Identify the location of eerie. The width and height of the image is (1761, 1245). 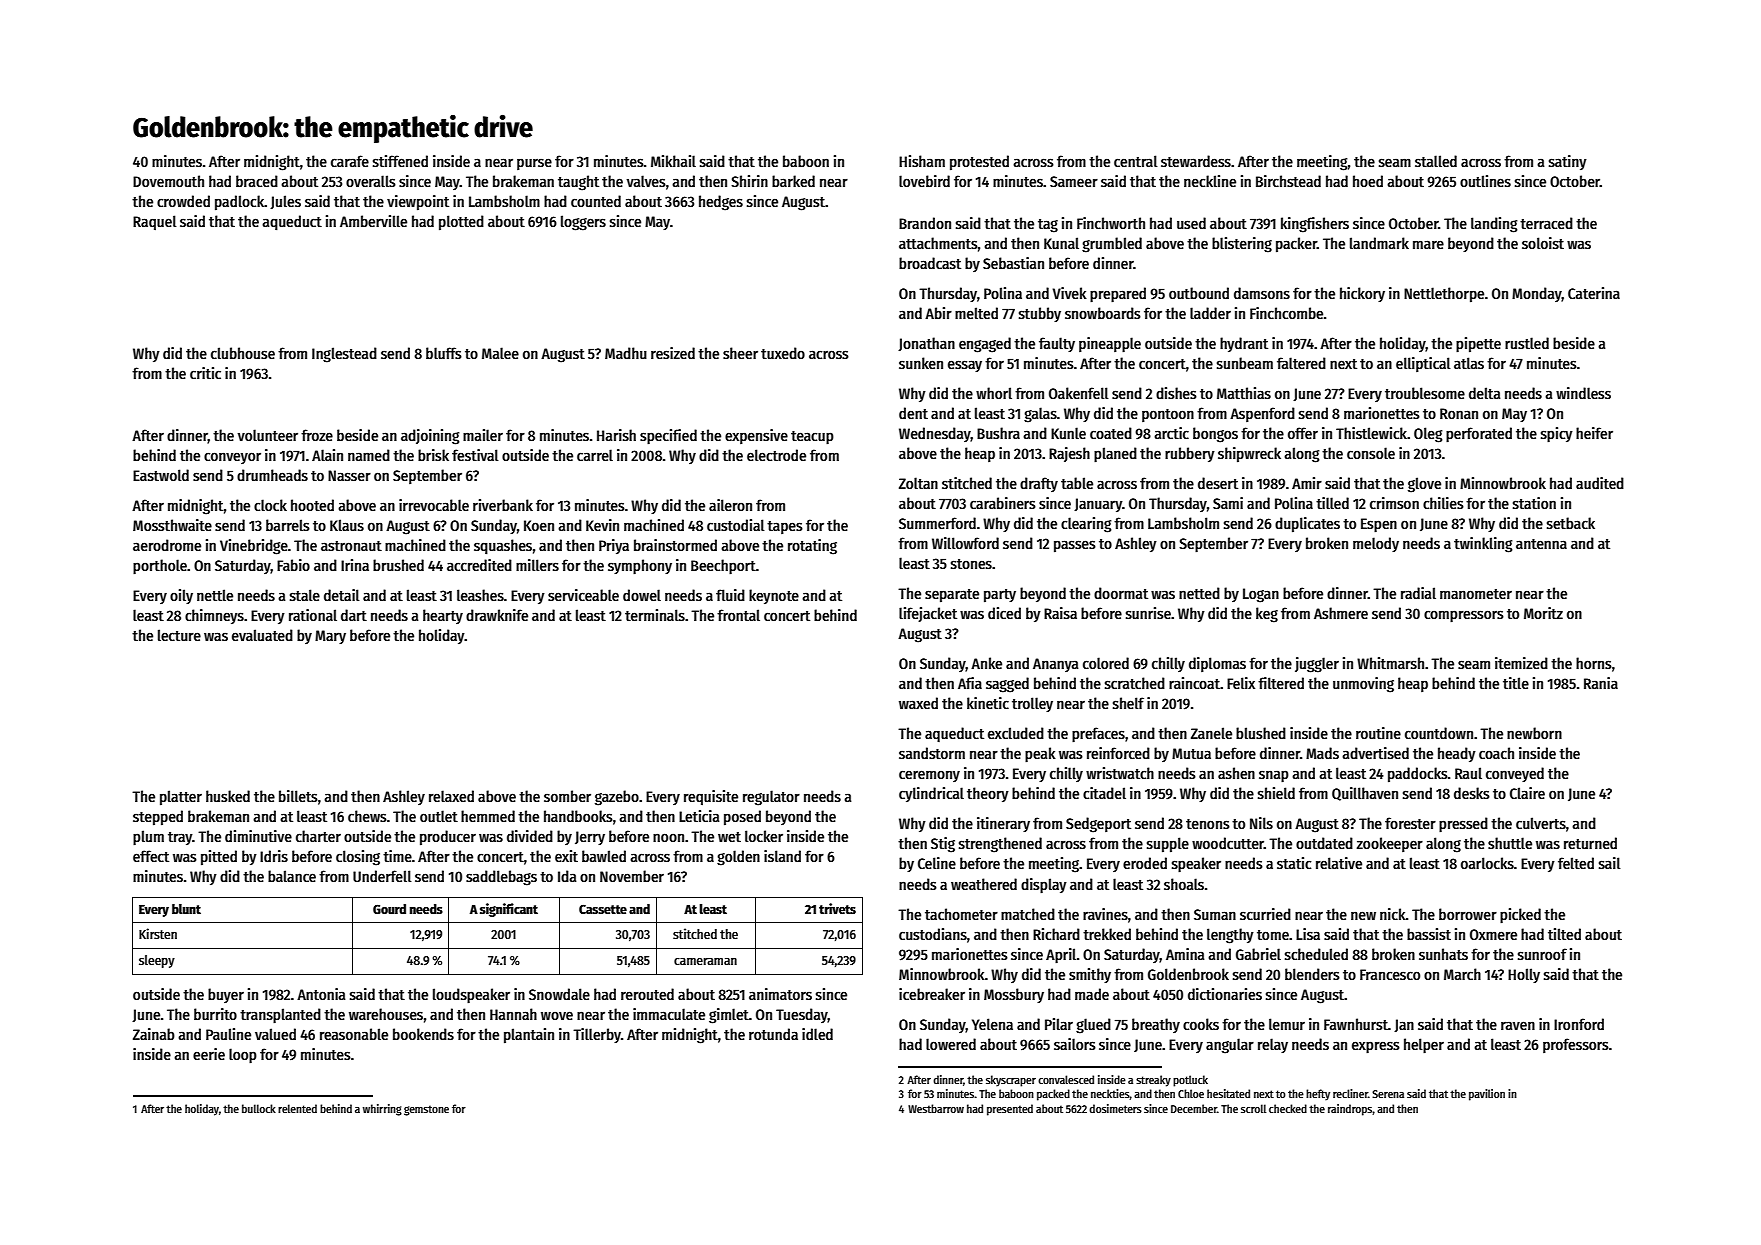
(209, 1054).
